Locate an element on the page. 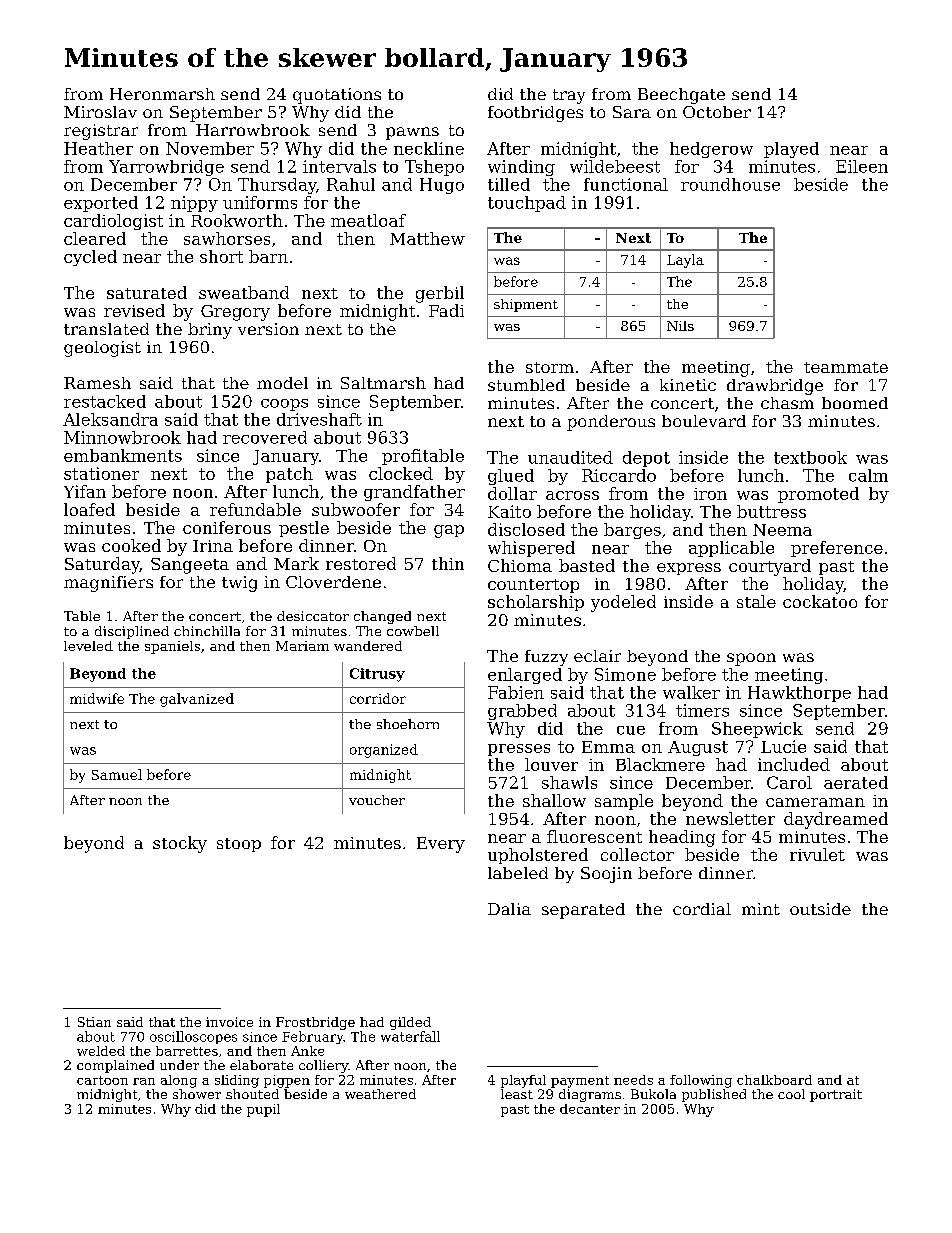 The height and width of the page is (1233, 952). Heronmarsh is located at coordinates (162, 94).
